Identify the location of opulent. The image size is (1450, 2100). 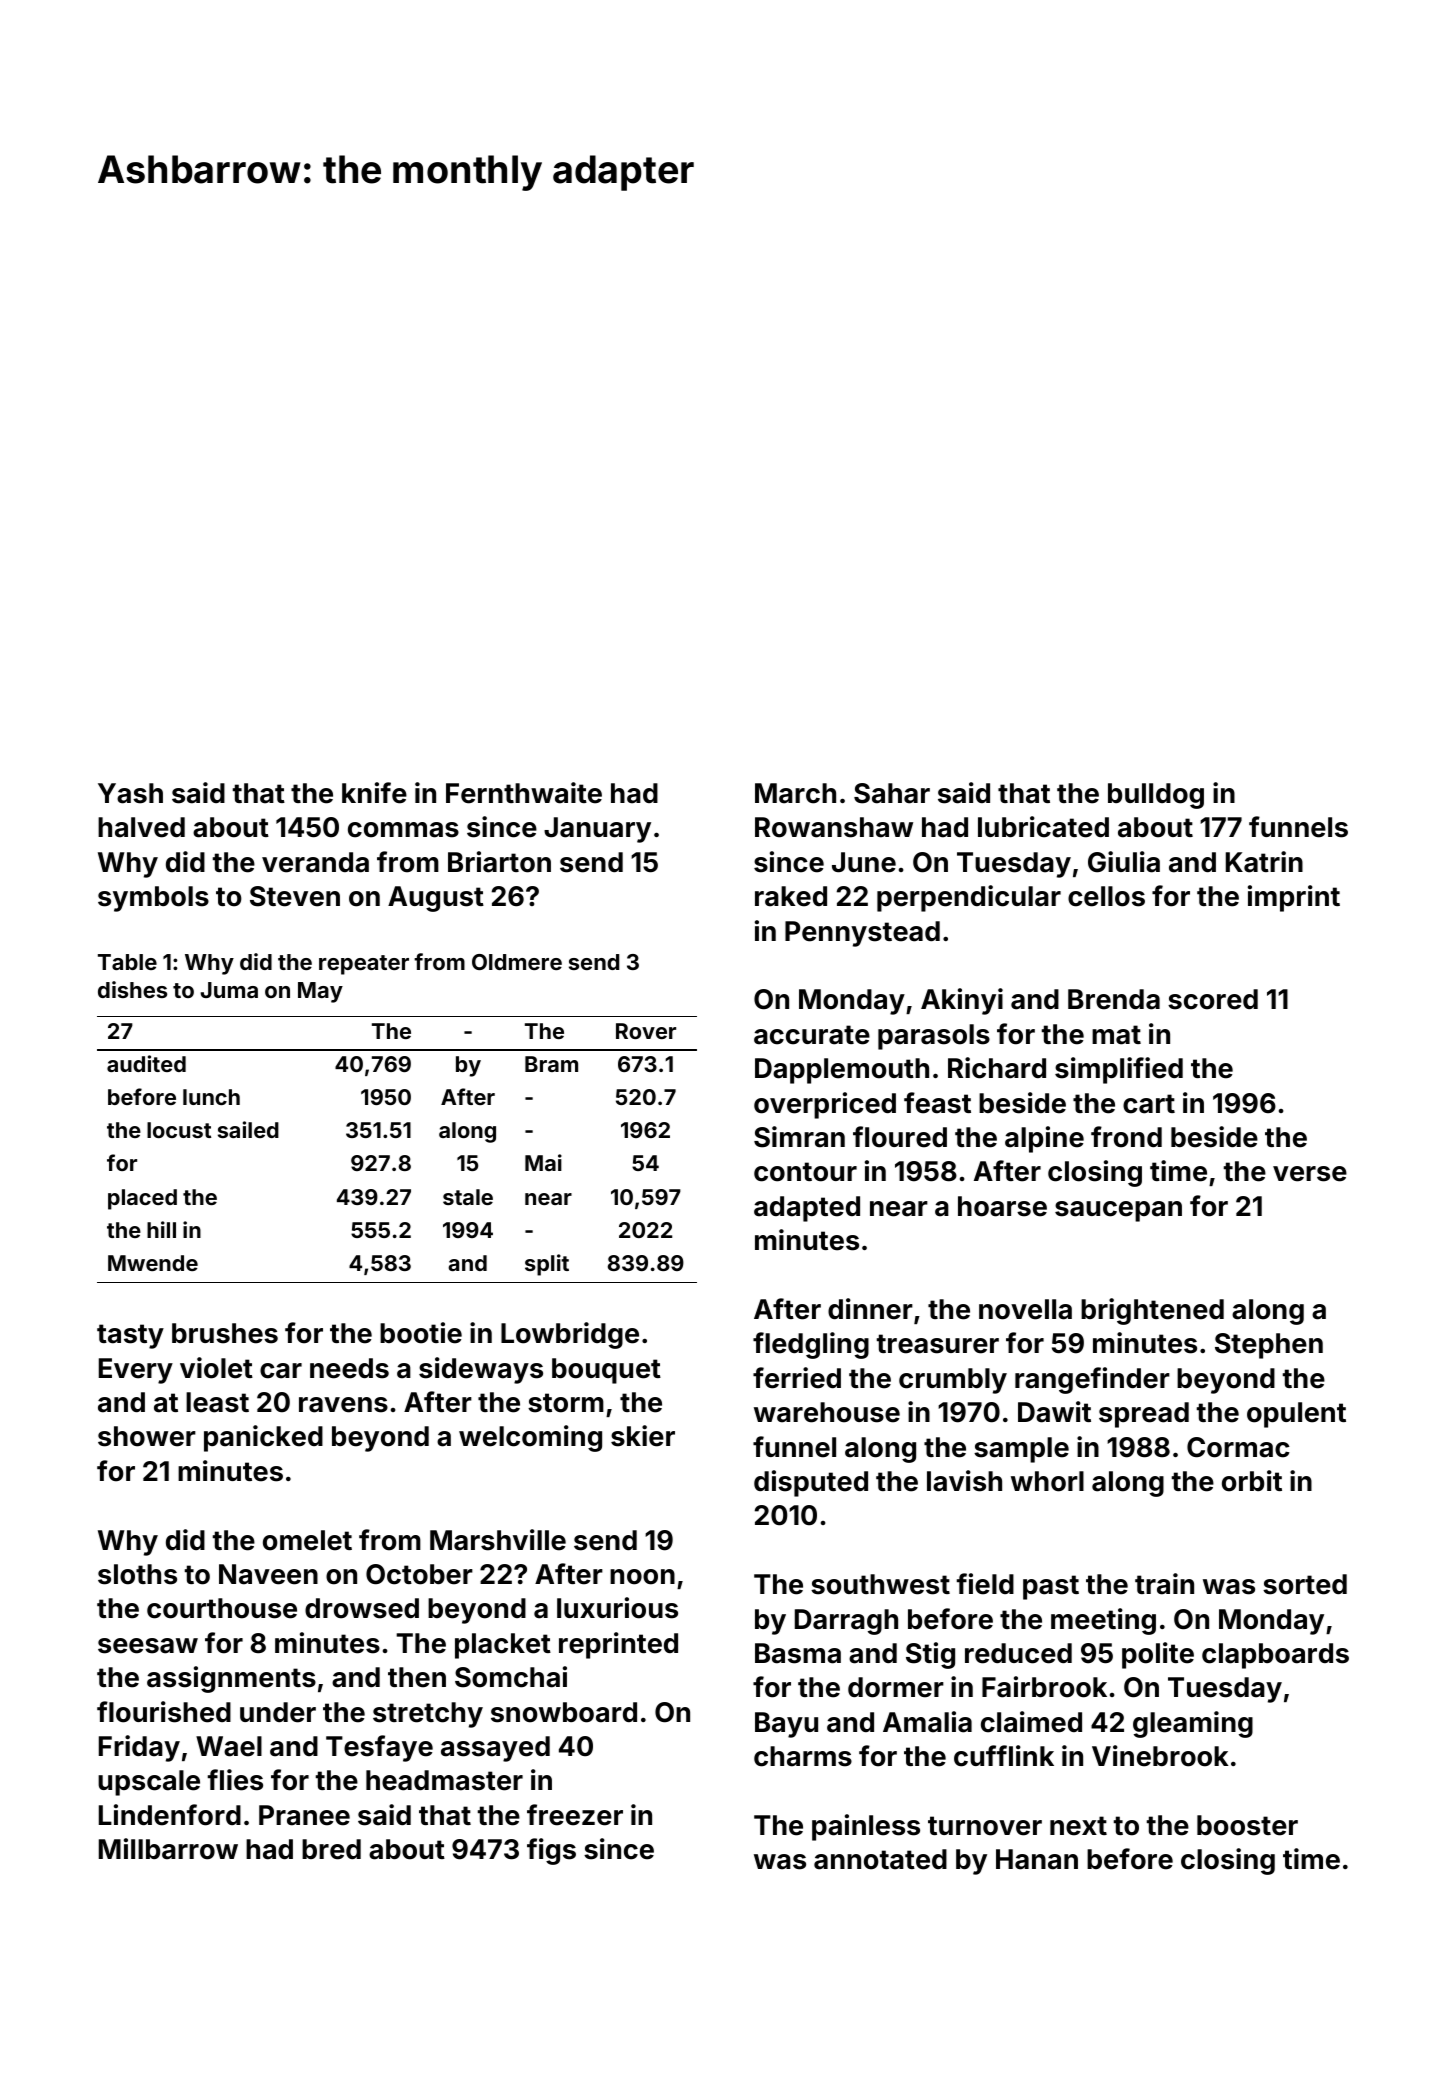
(1296, 1415).
